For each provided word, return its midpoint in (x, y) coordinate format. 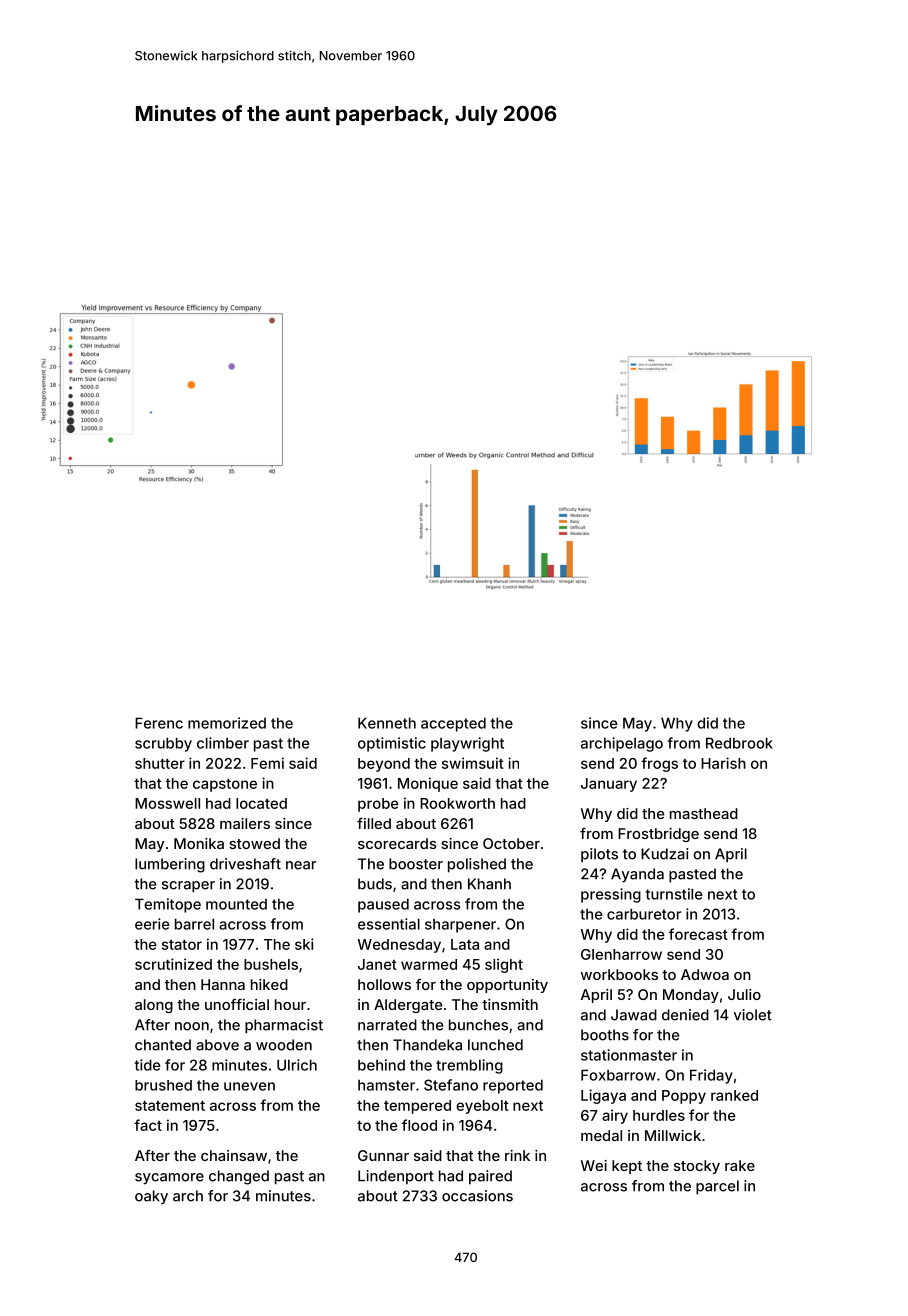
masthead (704, 813)
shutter (160, 763)
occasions (477, 1196)
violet (753, 1015)
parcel (717, 1187)
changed (239, 1177)
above (217, 1045)
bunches (478, 1025)
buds (375, 884)
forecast (698, 934)
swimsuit (473, 763)
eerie (152, 924)
